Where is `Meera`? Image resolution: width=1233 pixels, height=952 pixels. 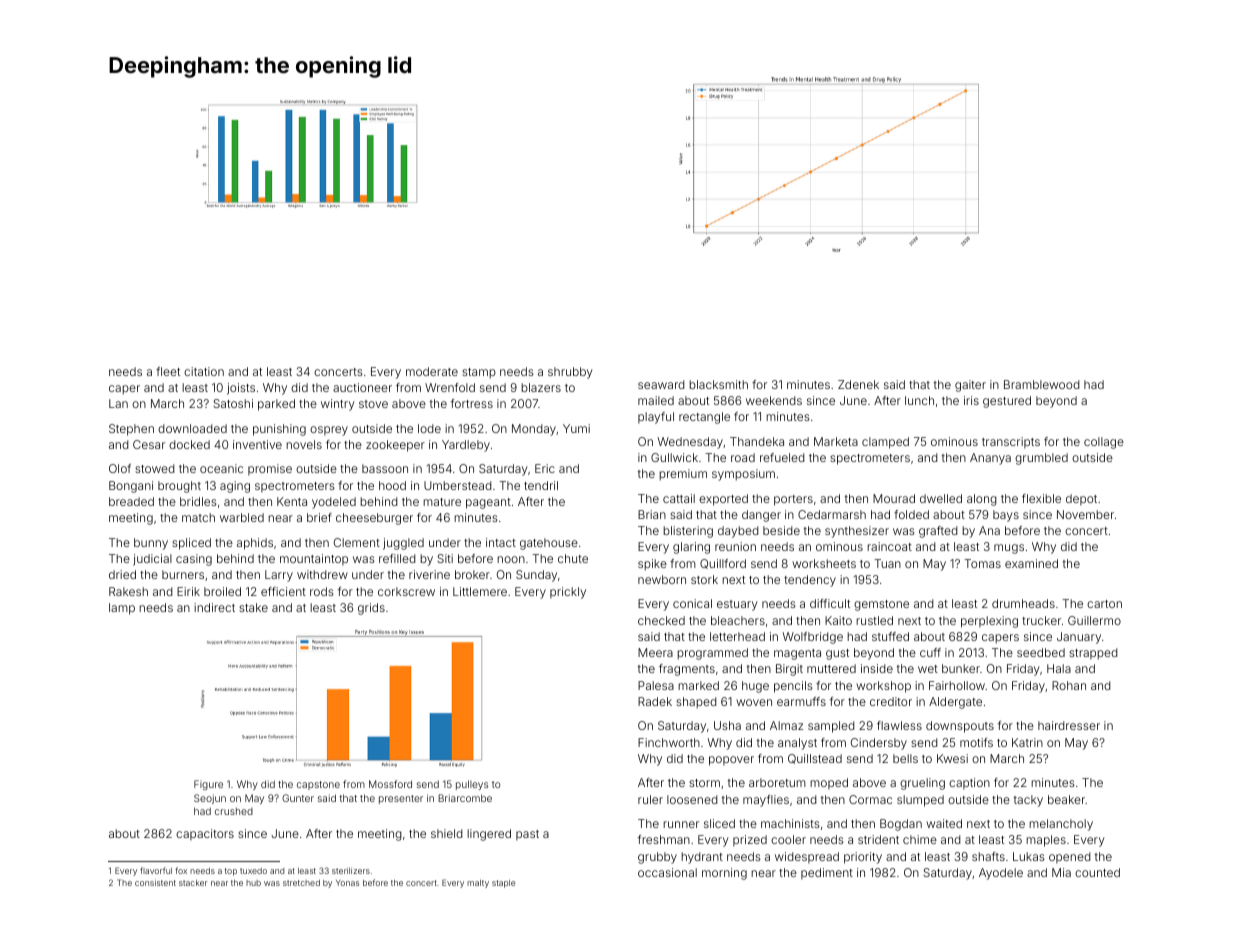
Meera is located at coordinates (655, 652).
